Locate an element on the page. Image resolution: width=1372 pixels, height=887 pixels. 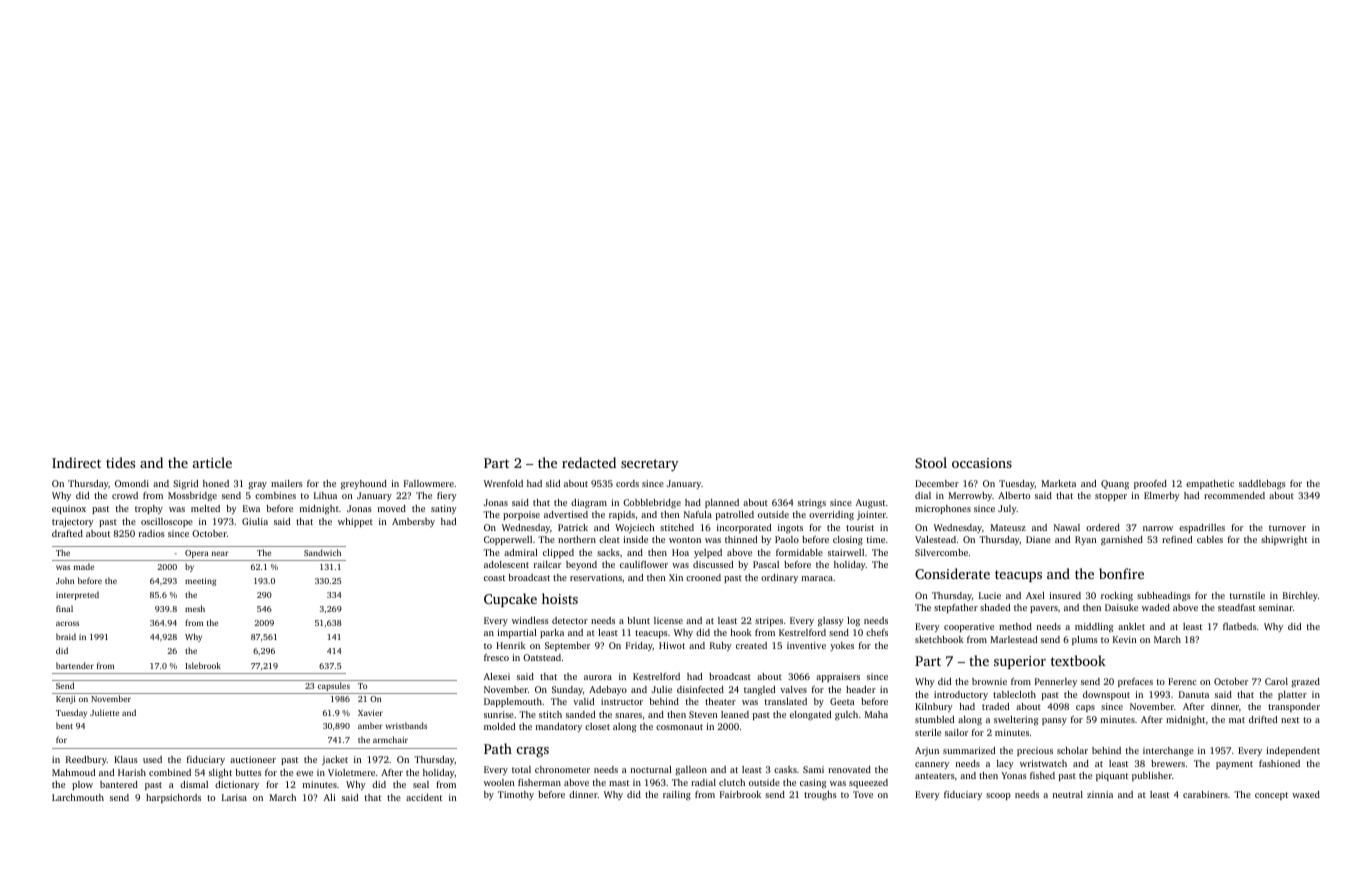
molded is located at coordinates (499, 726).
